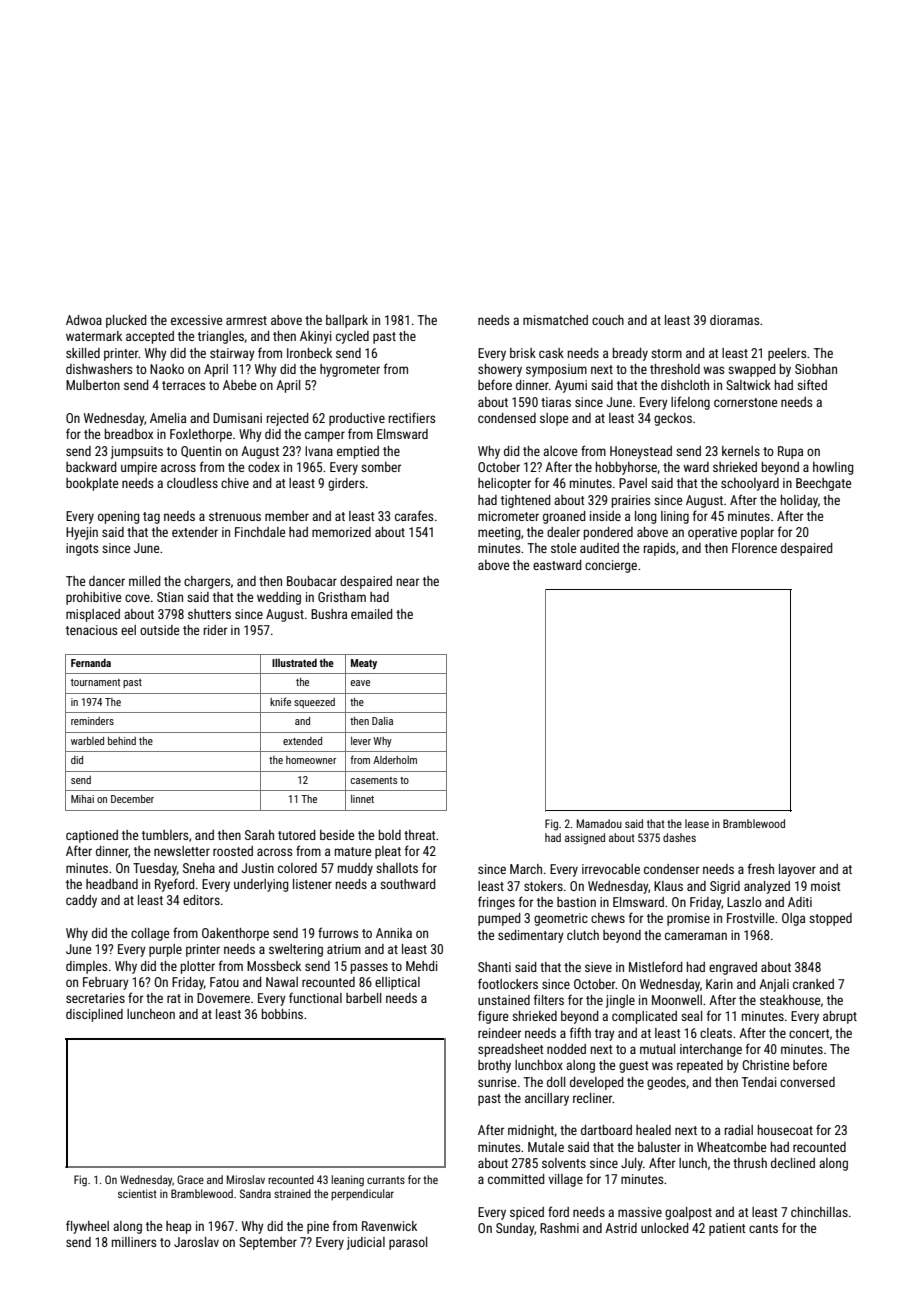 Image resolution: width=924 pixels, height=1308 pixels. Describe the element at coordinates (137, 1193) in the screenshot. I see `scientist` at that location.
